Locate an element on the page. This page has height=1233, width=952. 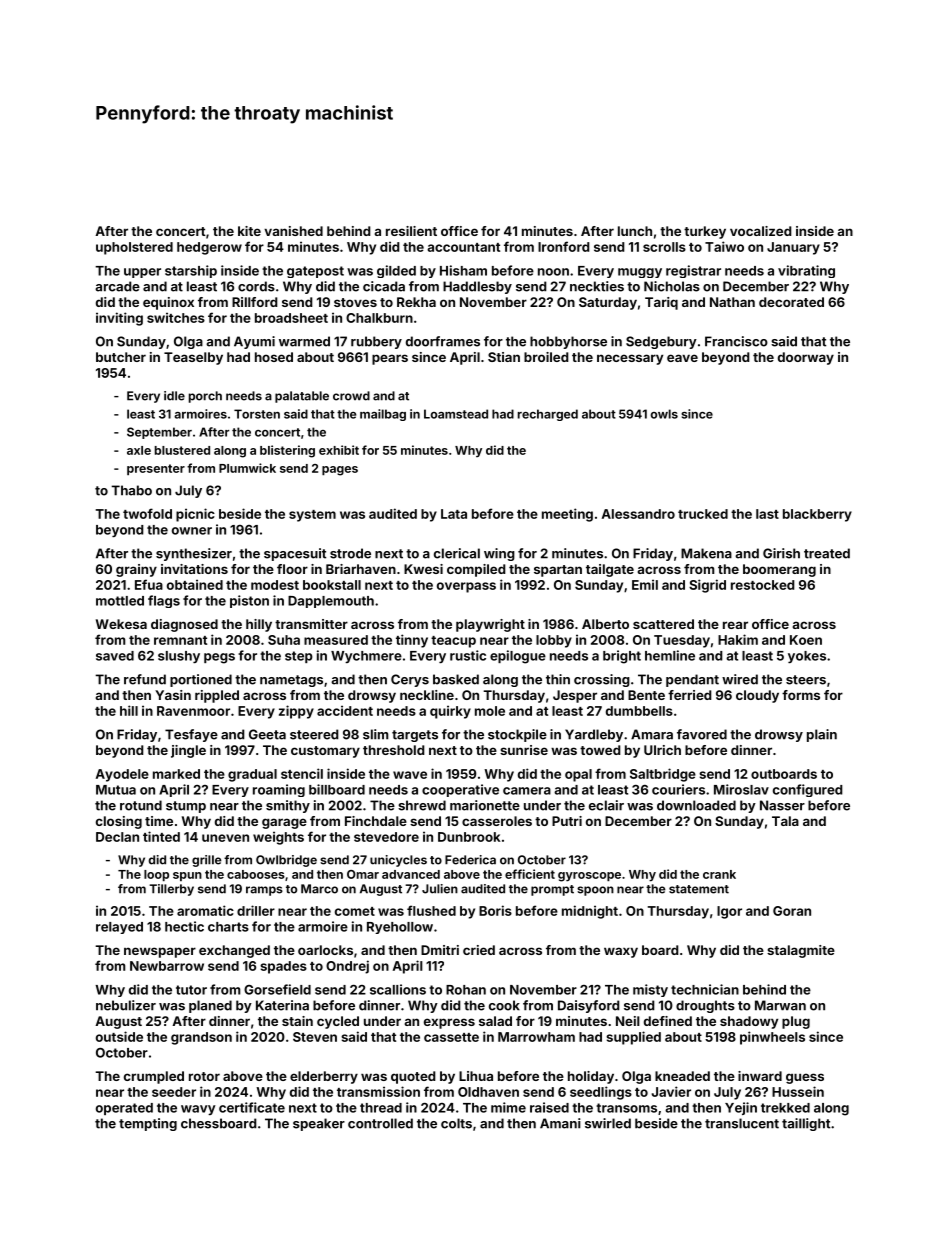
dumbbells is located at coordinates (639, 711).
